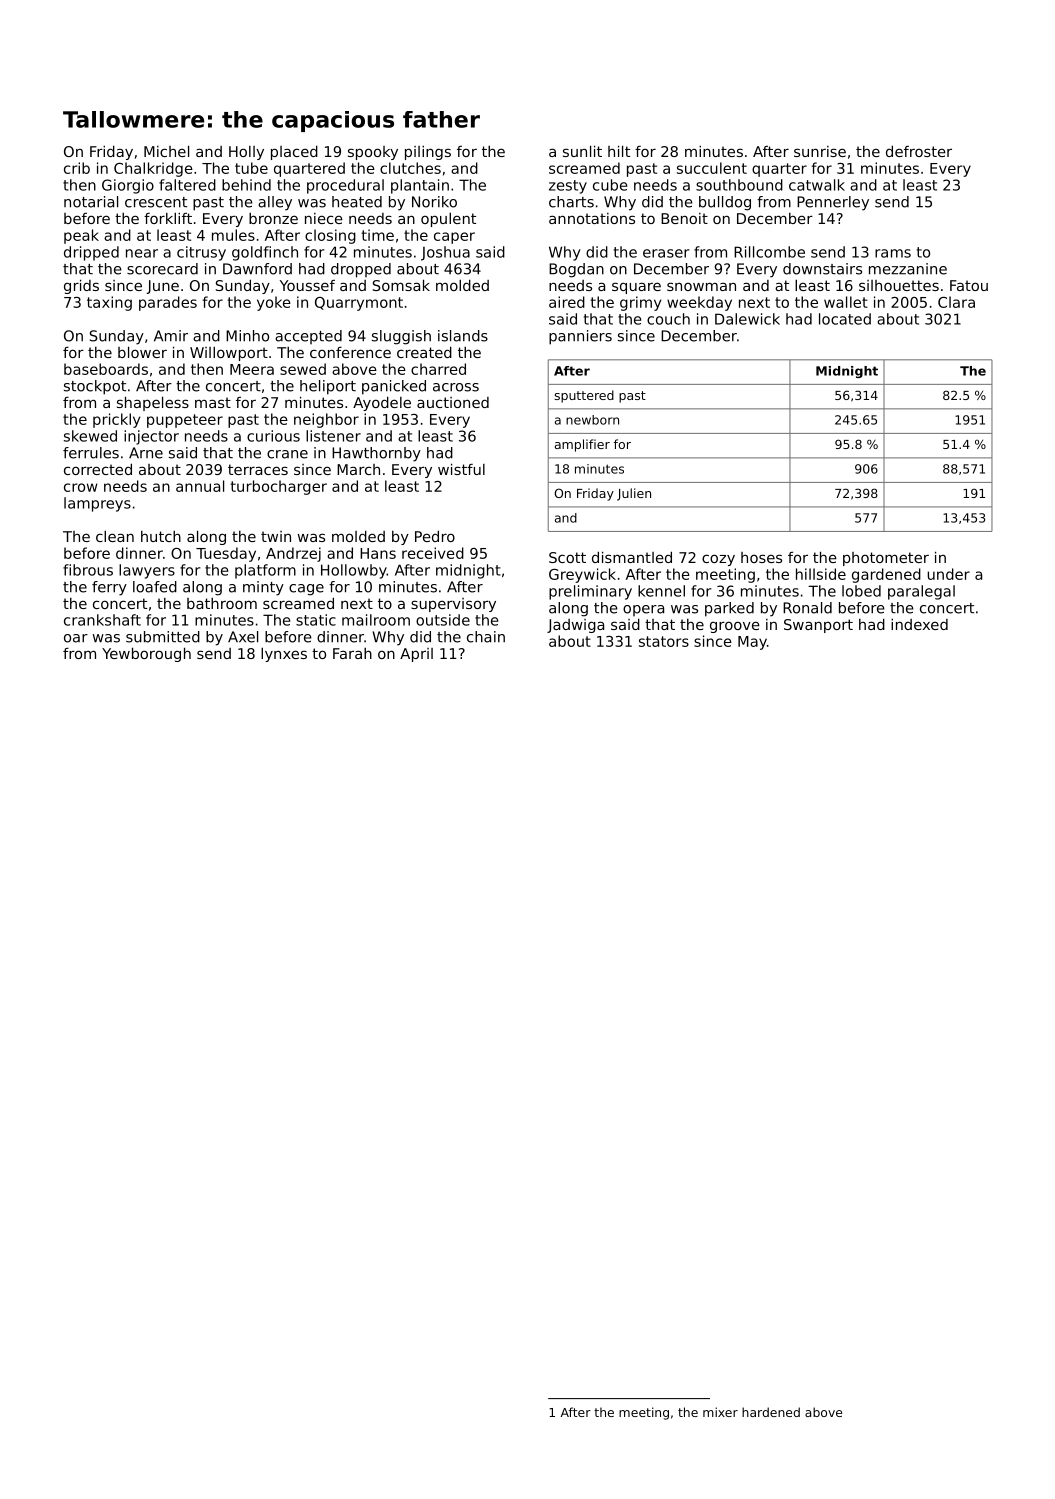 Image resolution: width=1055 pixels, height=1499 pixels. What do you see at coordinates (720, 1412) in the screenshot?
I see `mixer` at bounding box center [720, 1412].
